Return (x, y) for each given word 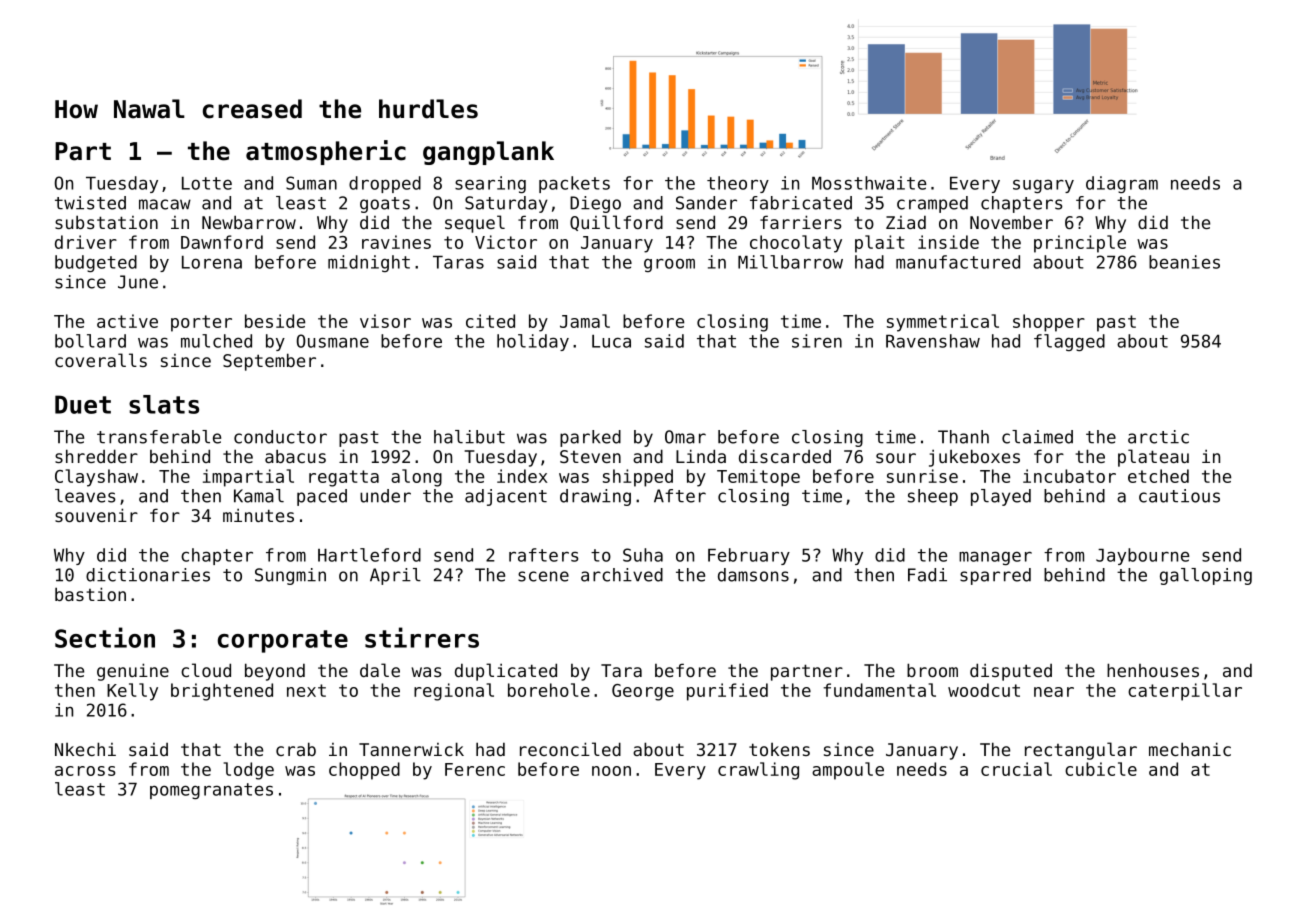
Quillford (616, 223)
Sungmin (290, 576)
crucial (1016, 769)
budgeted (96, 263)
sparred (995, 576)
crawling (758, 771)
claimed (1037, 437)
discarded (785, 456)
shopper (1049, 323)
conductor (280, 437)
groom (669, 265)
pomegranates (211, 791)
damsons (753, 575)
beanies (1184, 262)
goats (385, 205)
